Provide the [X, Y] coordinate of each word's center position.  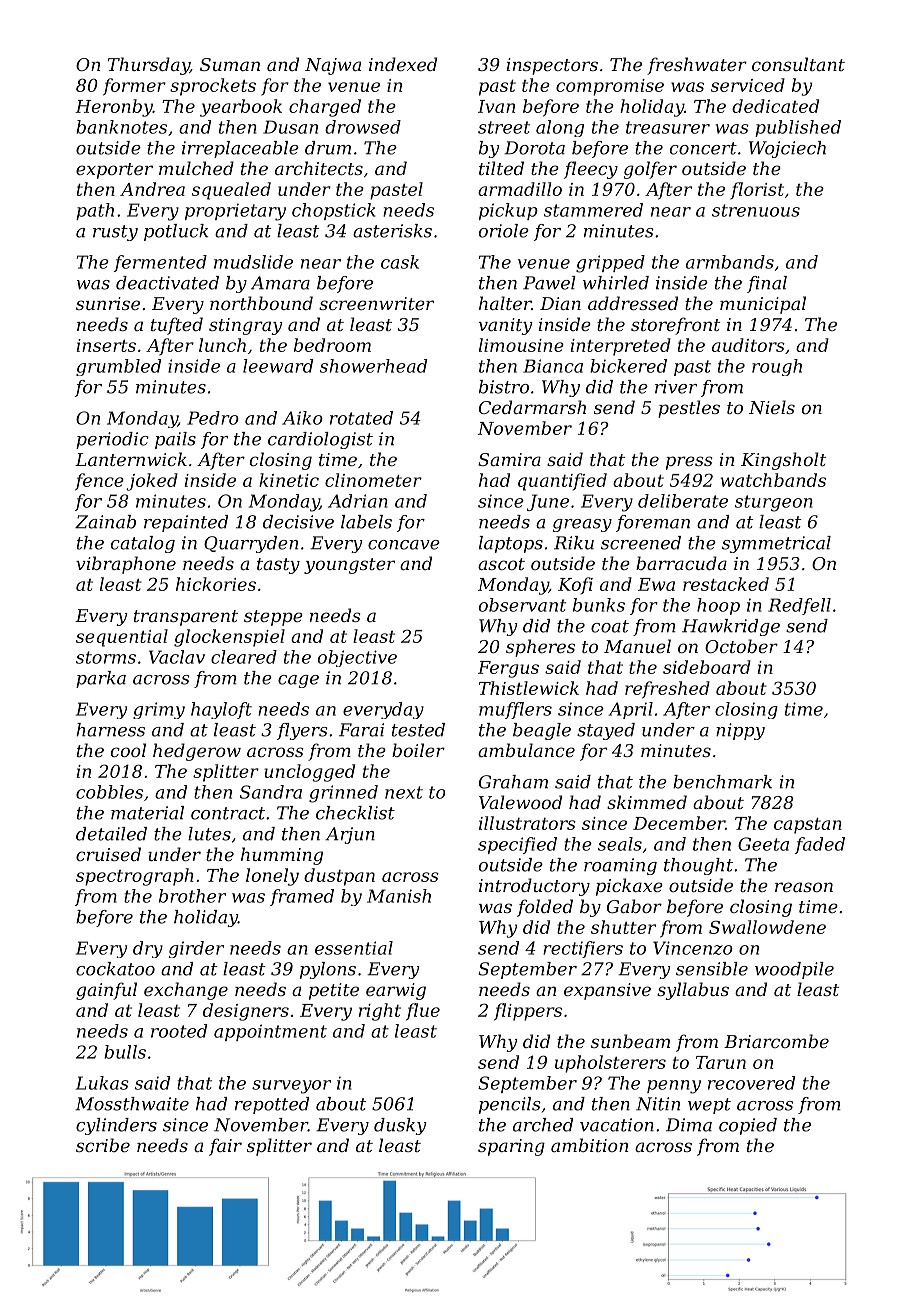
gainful [106, 991]
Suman [230, 64]
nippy [740, 731]
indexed [403, 64]
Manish [399, 896]
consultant [798, 64]
